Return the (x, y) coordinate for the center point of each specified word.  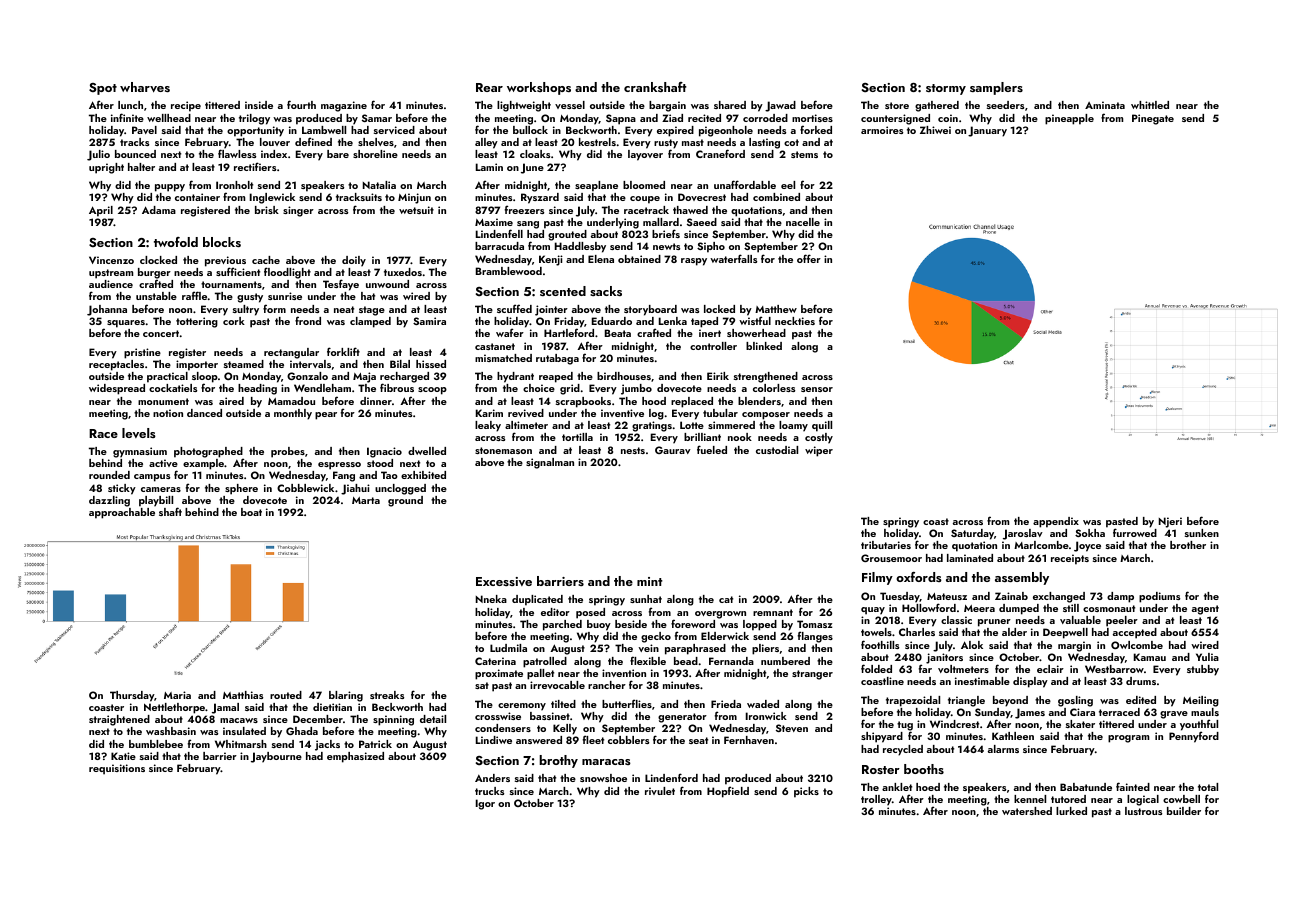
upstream (111, 274)
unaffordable (745, 184)
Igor (485, 804)
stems (804, 154)
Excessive (504, 581)
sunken (1202, 533)
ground (405, 501)
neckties (795, 321)
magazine (344, 106)
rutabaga (557, 359)
